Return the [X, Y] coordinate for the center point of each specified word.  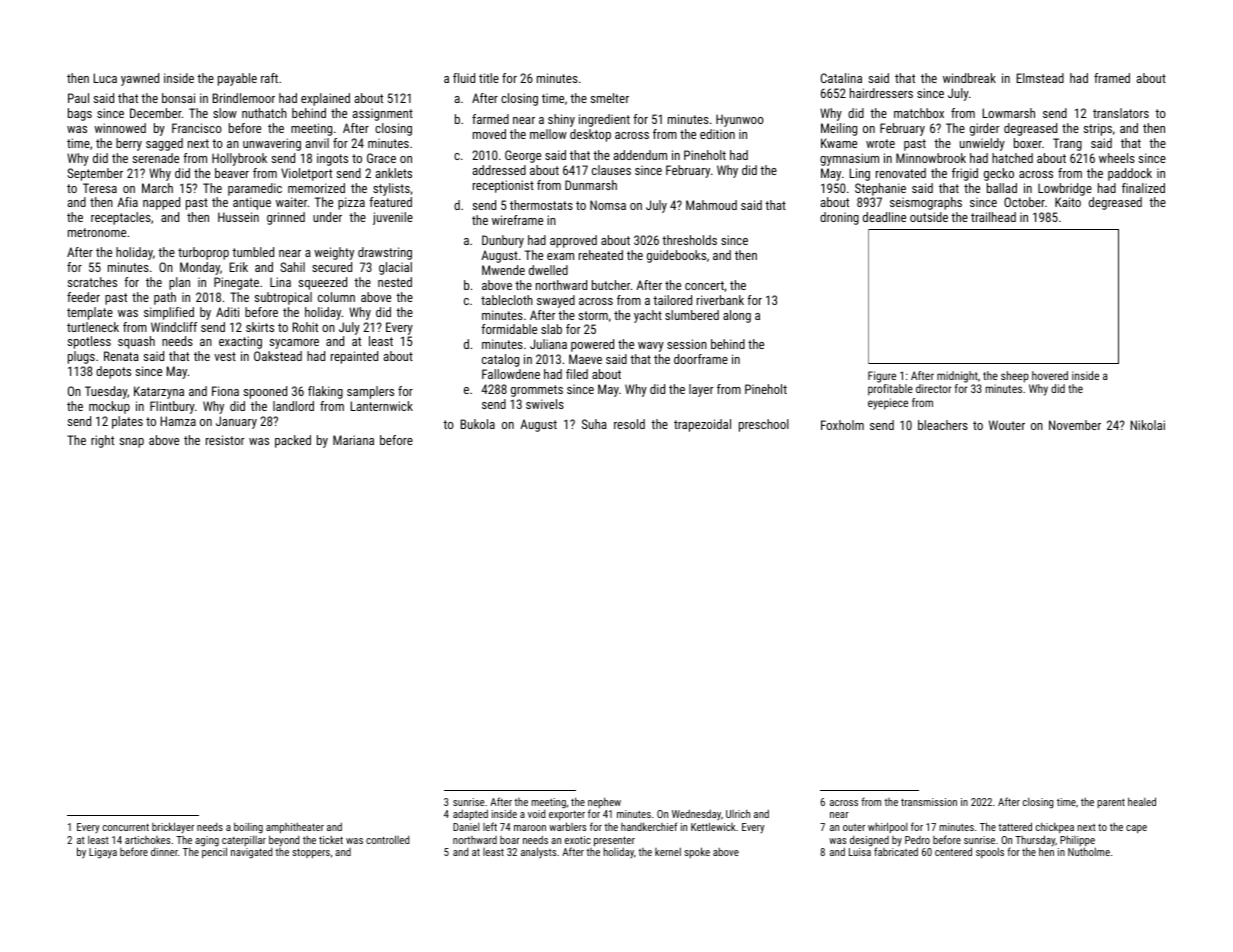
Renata [121, 356]
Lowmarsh [1009, 113]
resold [629, 424]
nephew [604, 803]
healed [1142, 801]
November [1075, 425]
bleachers [943, 425]
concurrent [126, 827]
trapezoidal [702, 425]
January [236, 422]
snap [132, 443]
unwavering [272, 144]
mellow [548, 134]
